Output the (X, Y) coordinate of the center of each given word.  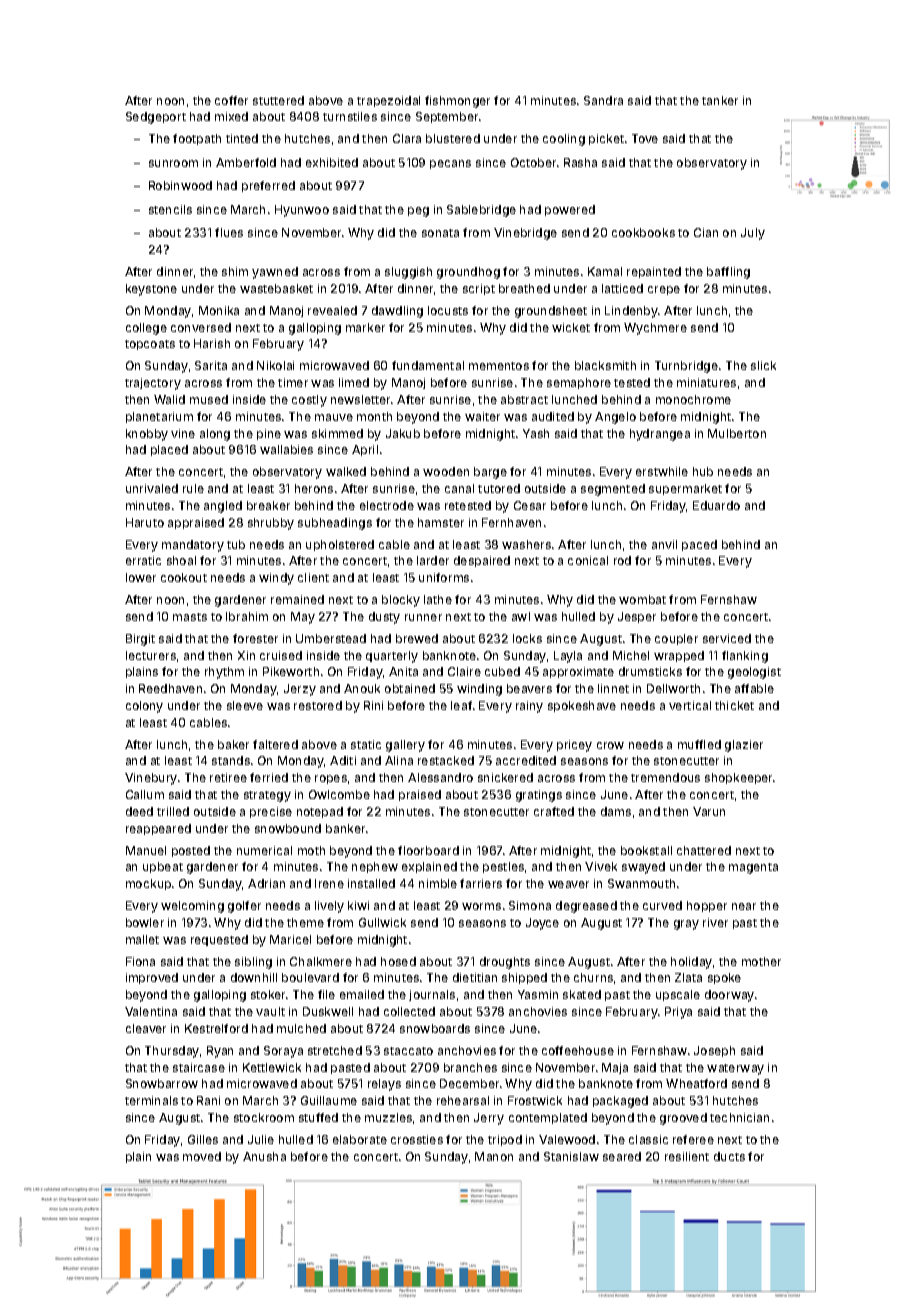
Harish (212, 343)
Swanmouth (641, 883)
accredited (526, 760)
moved (202, 1156)
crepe (664, 290)
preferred (268, 186)
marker (365, 327)
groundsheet (551, 312)
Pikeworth (291, 671)
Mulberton (737, 433)
